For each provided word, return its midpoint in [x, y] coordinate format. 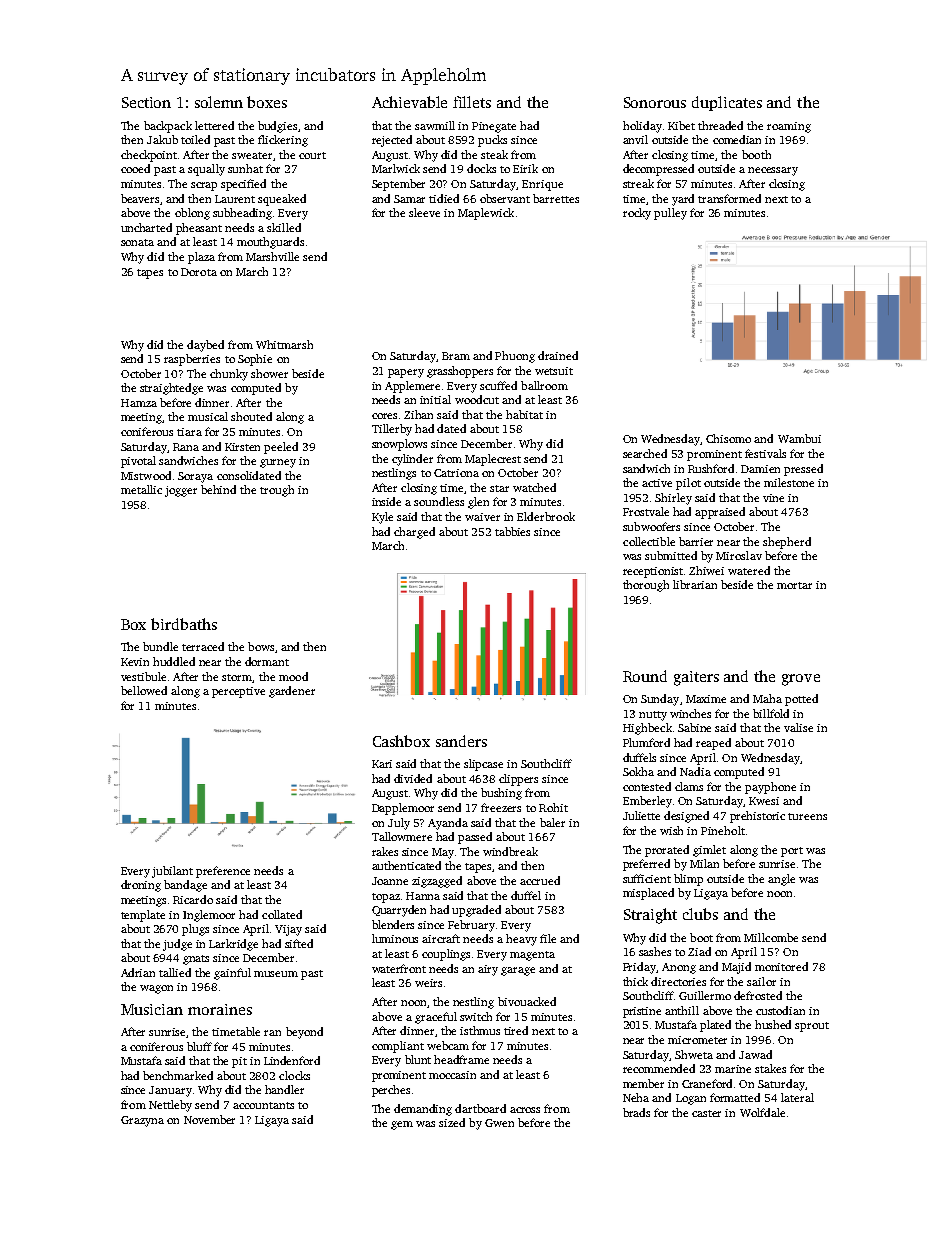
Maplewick [486, 214]
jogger [181, 491]
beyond [304, 1033]
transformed [729, 198]
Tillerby [392, 430]
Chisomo [728, 438]
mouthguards [270, 243]
